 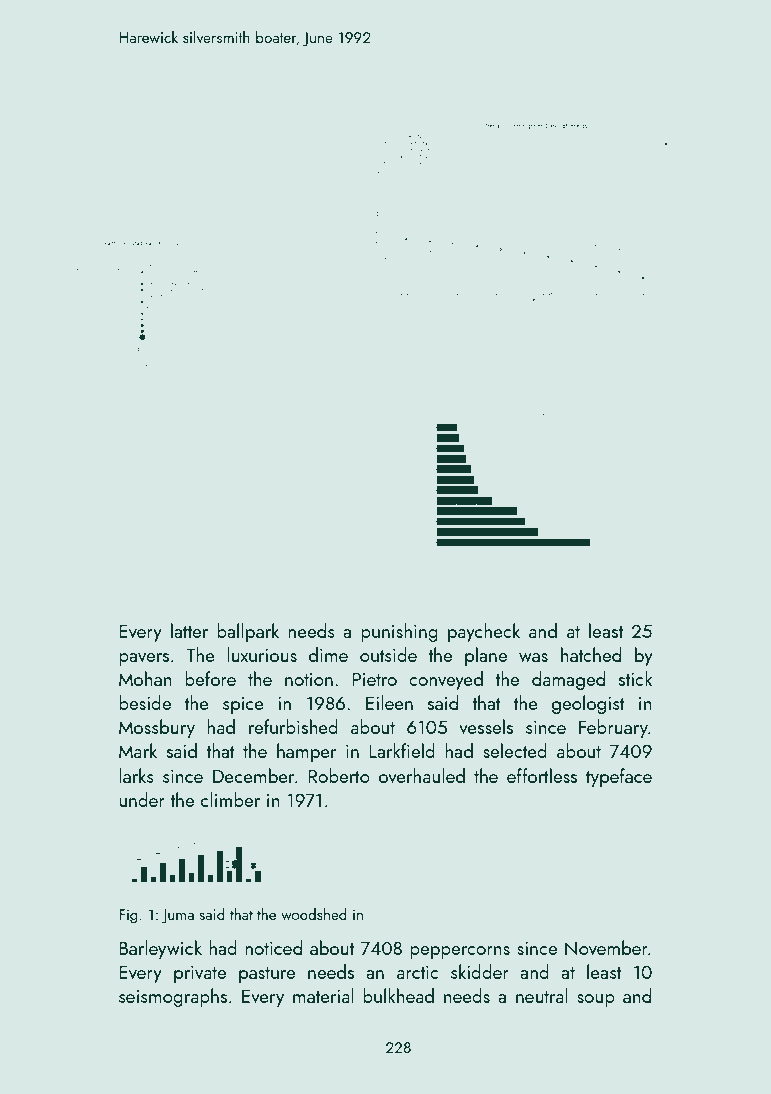 I want to click on punishing, so click(x=399, y=632).
